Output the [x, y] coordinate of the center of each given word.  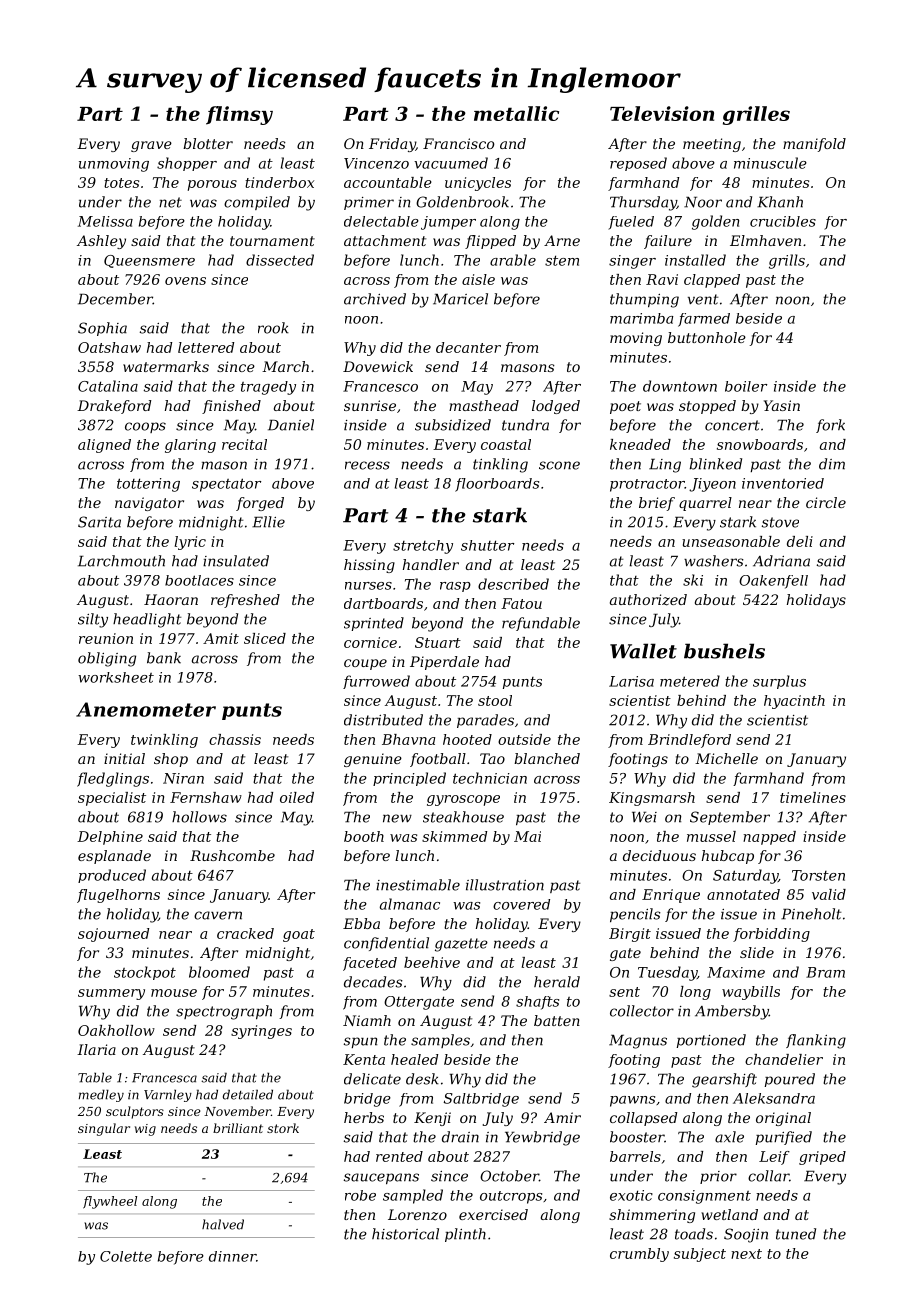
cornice [370, 642]
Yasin [782, 405]
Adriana [781, 561]
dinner [232, 1256]
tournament [272, 241]
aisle [478, 279]
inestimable [418, 885]
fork [830, 426]
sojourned [113, 935]
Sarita [99, 522]
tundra [525, 425]
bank [164, 658]
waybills [751, 993]
